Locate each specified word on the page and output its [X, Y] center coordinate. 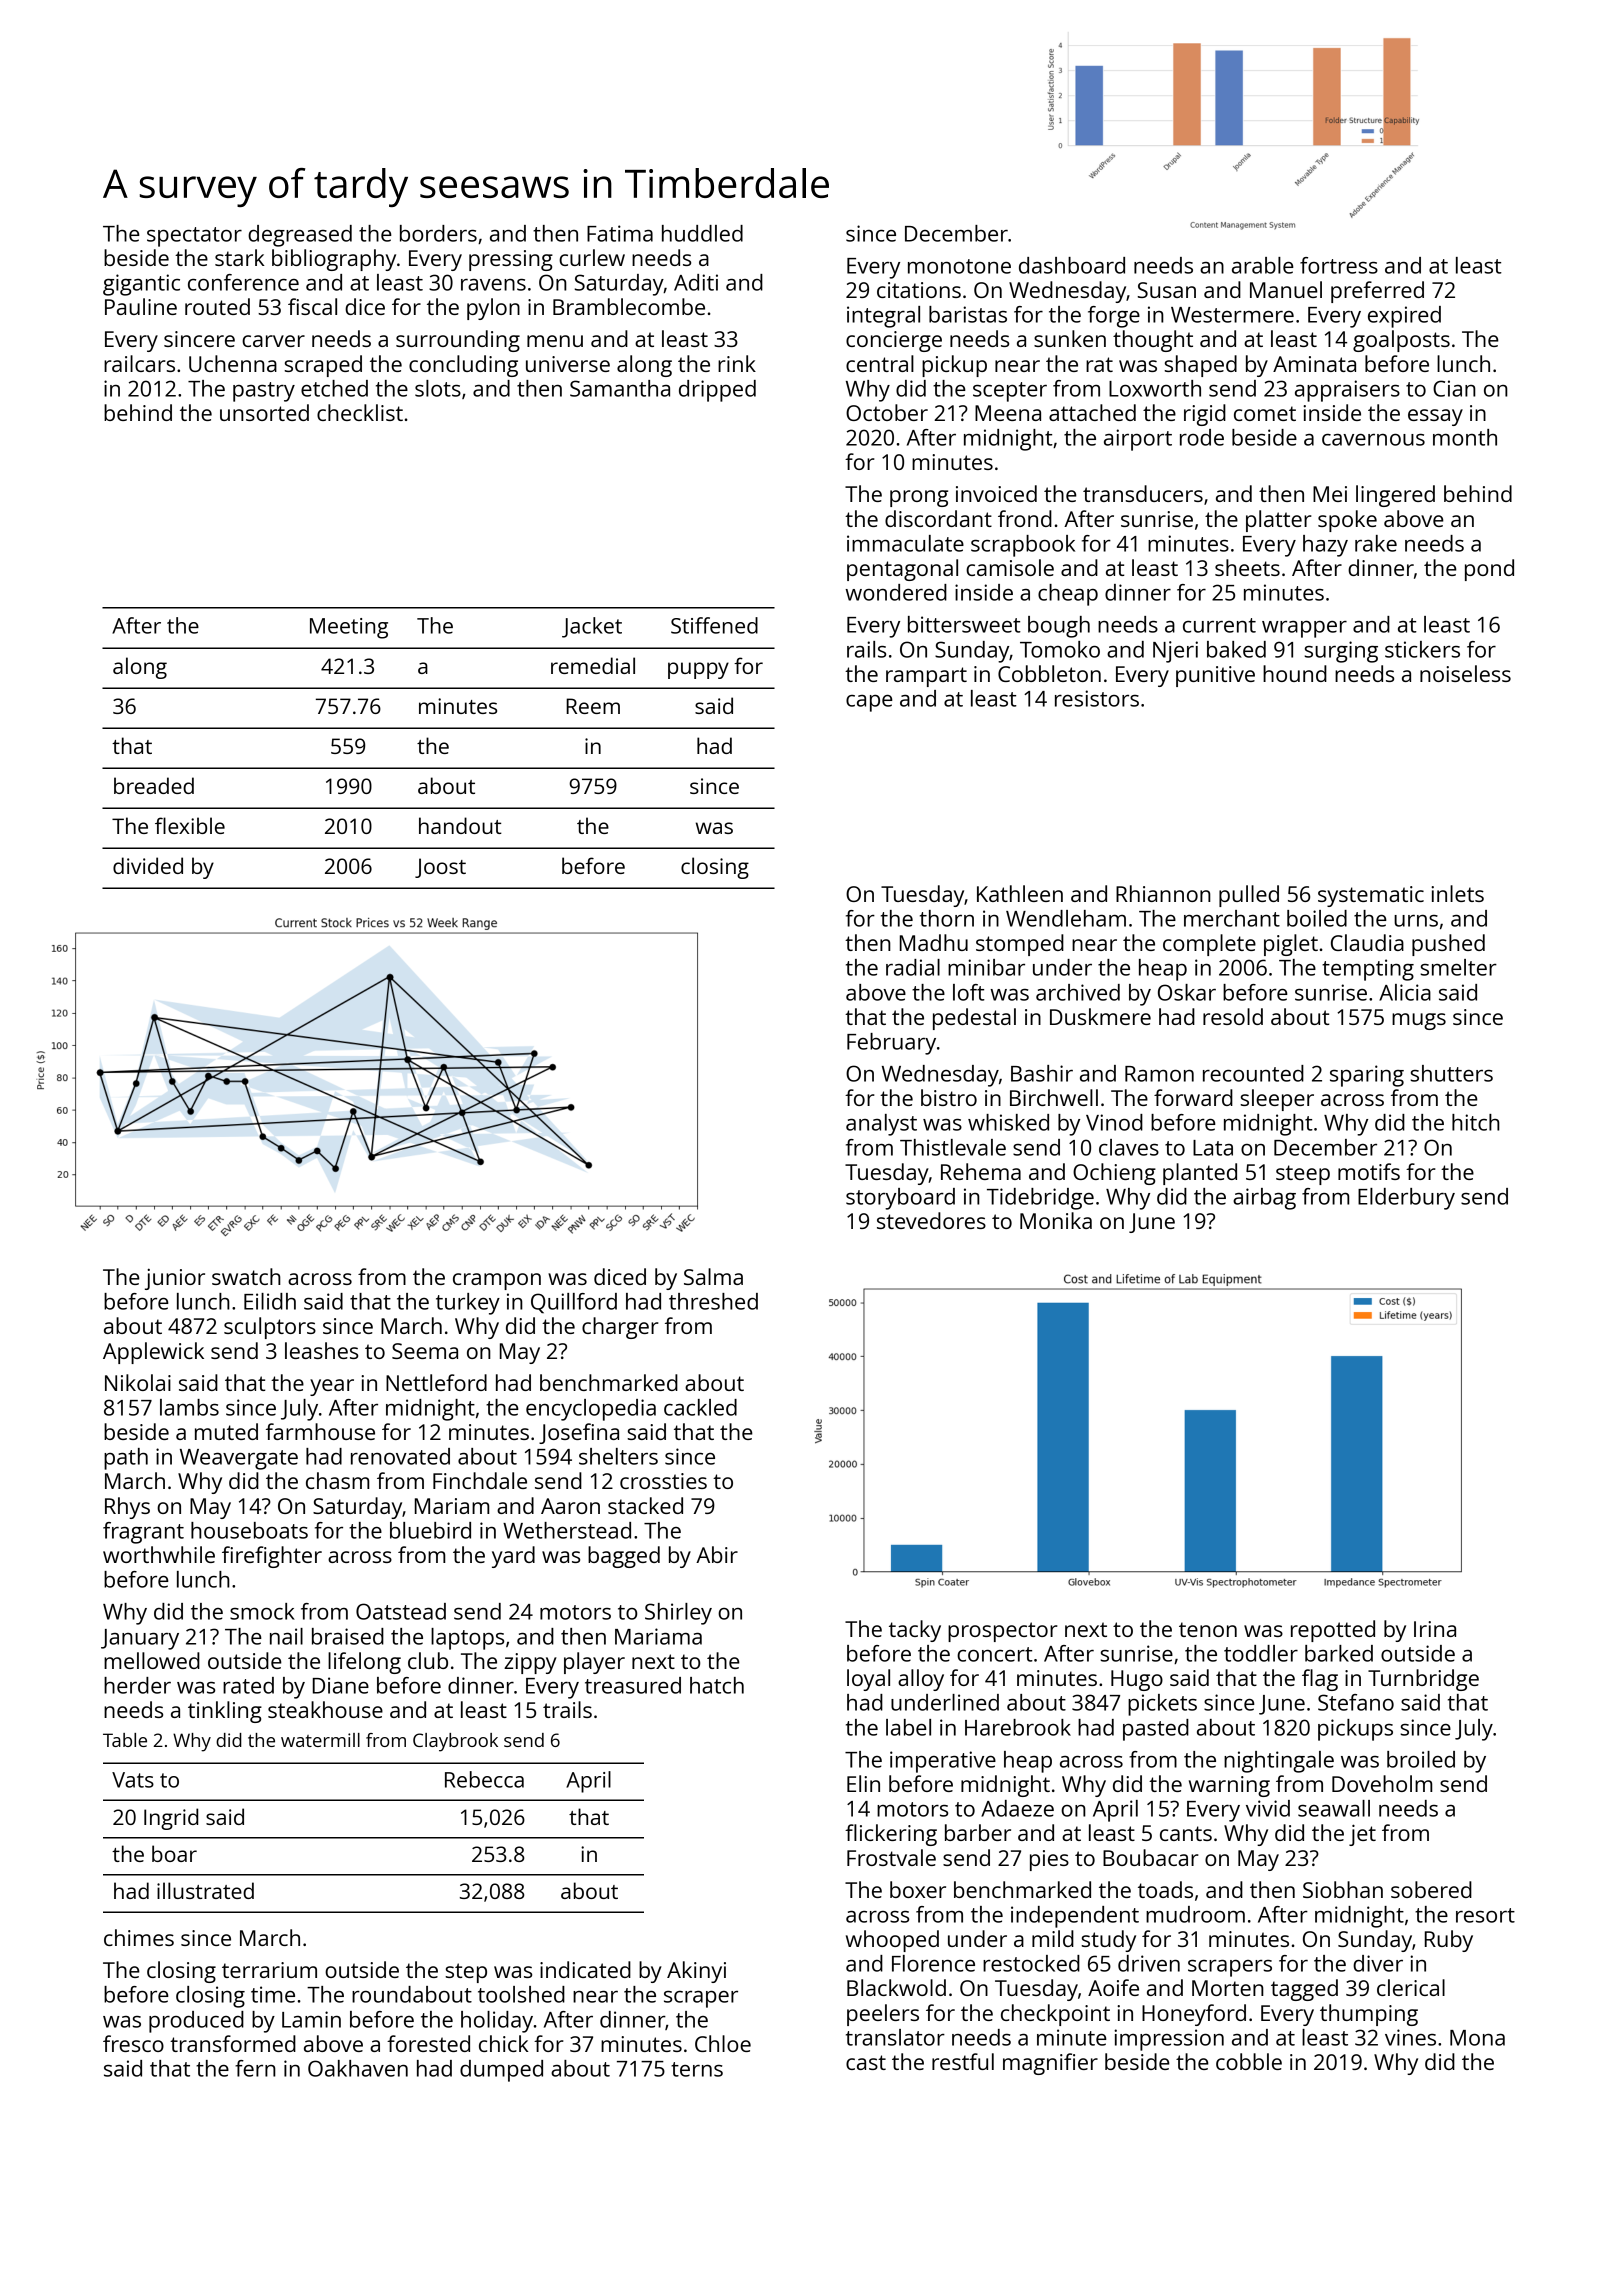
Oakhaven [358, 2068]
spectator [194, 237]
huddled [702, 233]
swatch [246, 1276]
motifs [1369, 1171]
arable [1263, 265]
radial [913, 967]
